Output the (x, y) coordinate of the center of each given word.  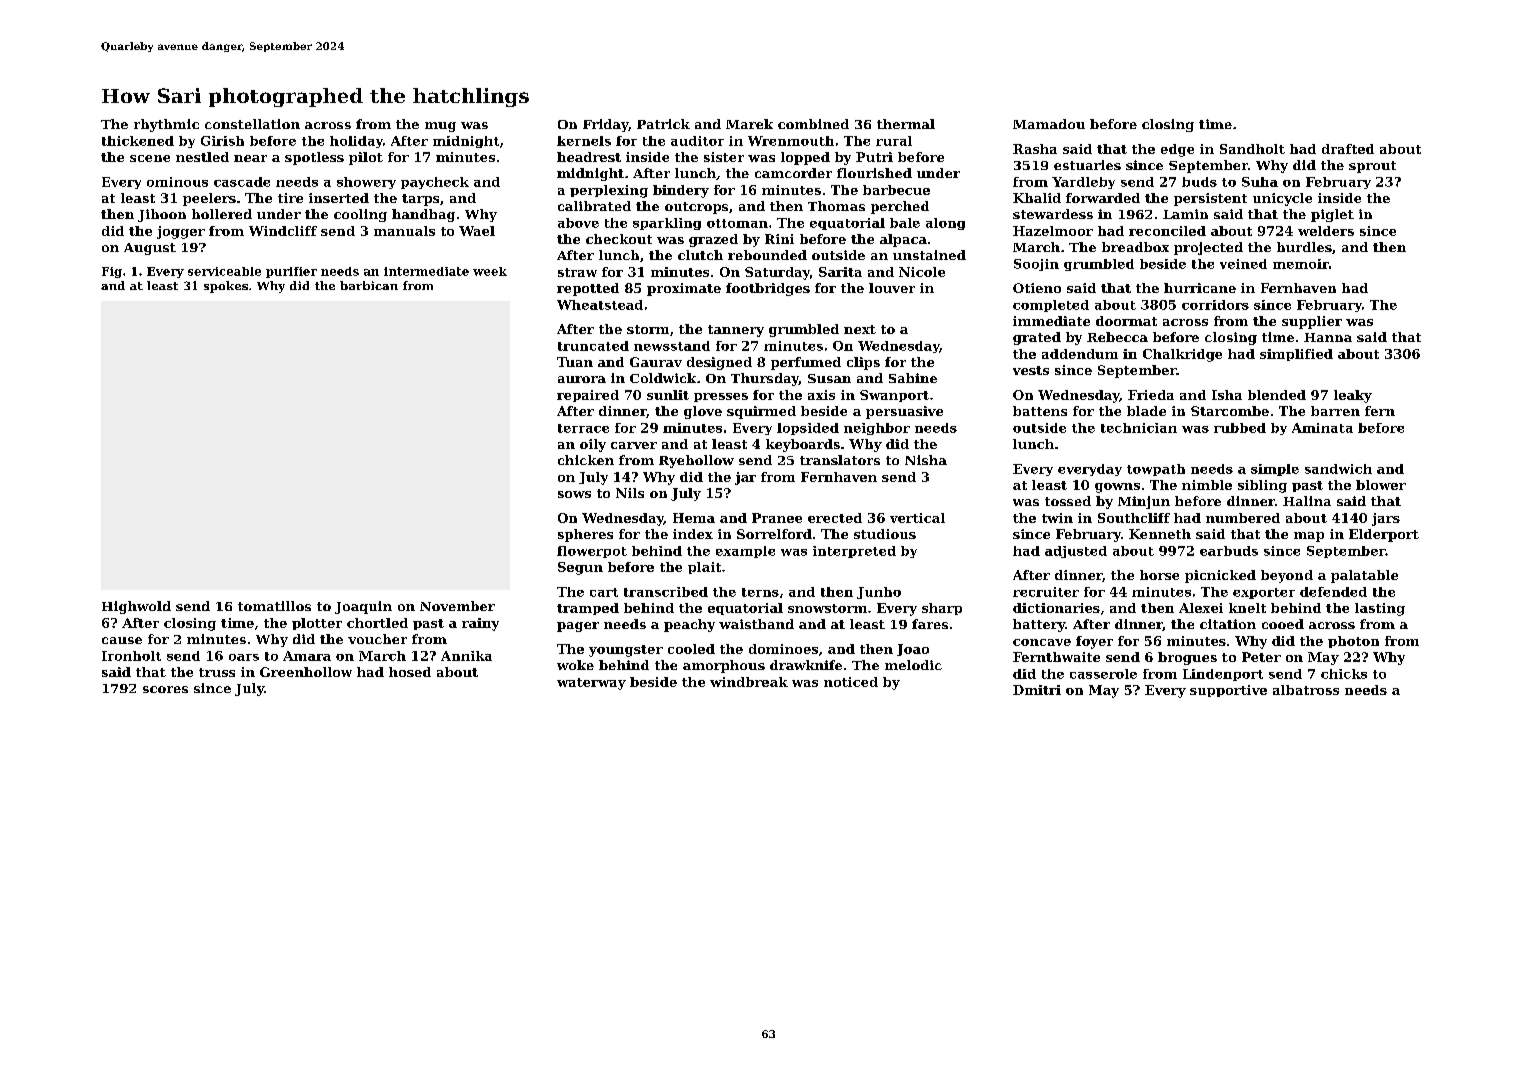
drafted (1348, 149)
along (945, 224)
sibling (1262, 486)
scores (165, 689)
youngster (626, 651)
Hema (694, 518)
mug (440, 127)
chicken (586, 460)
